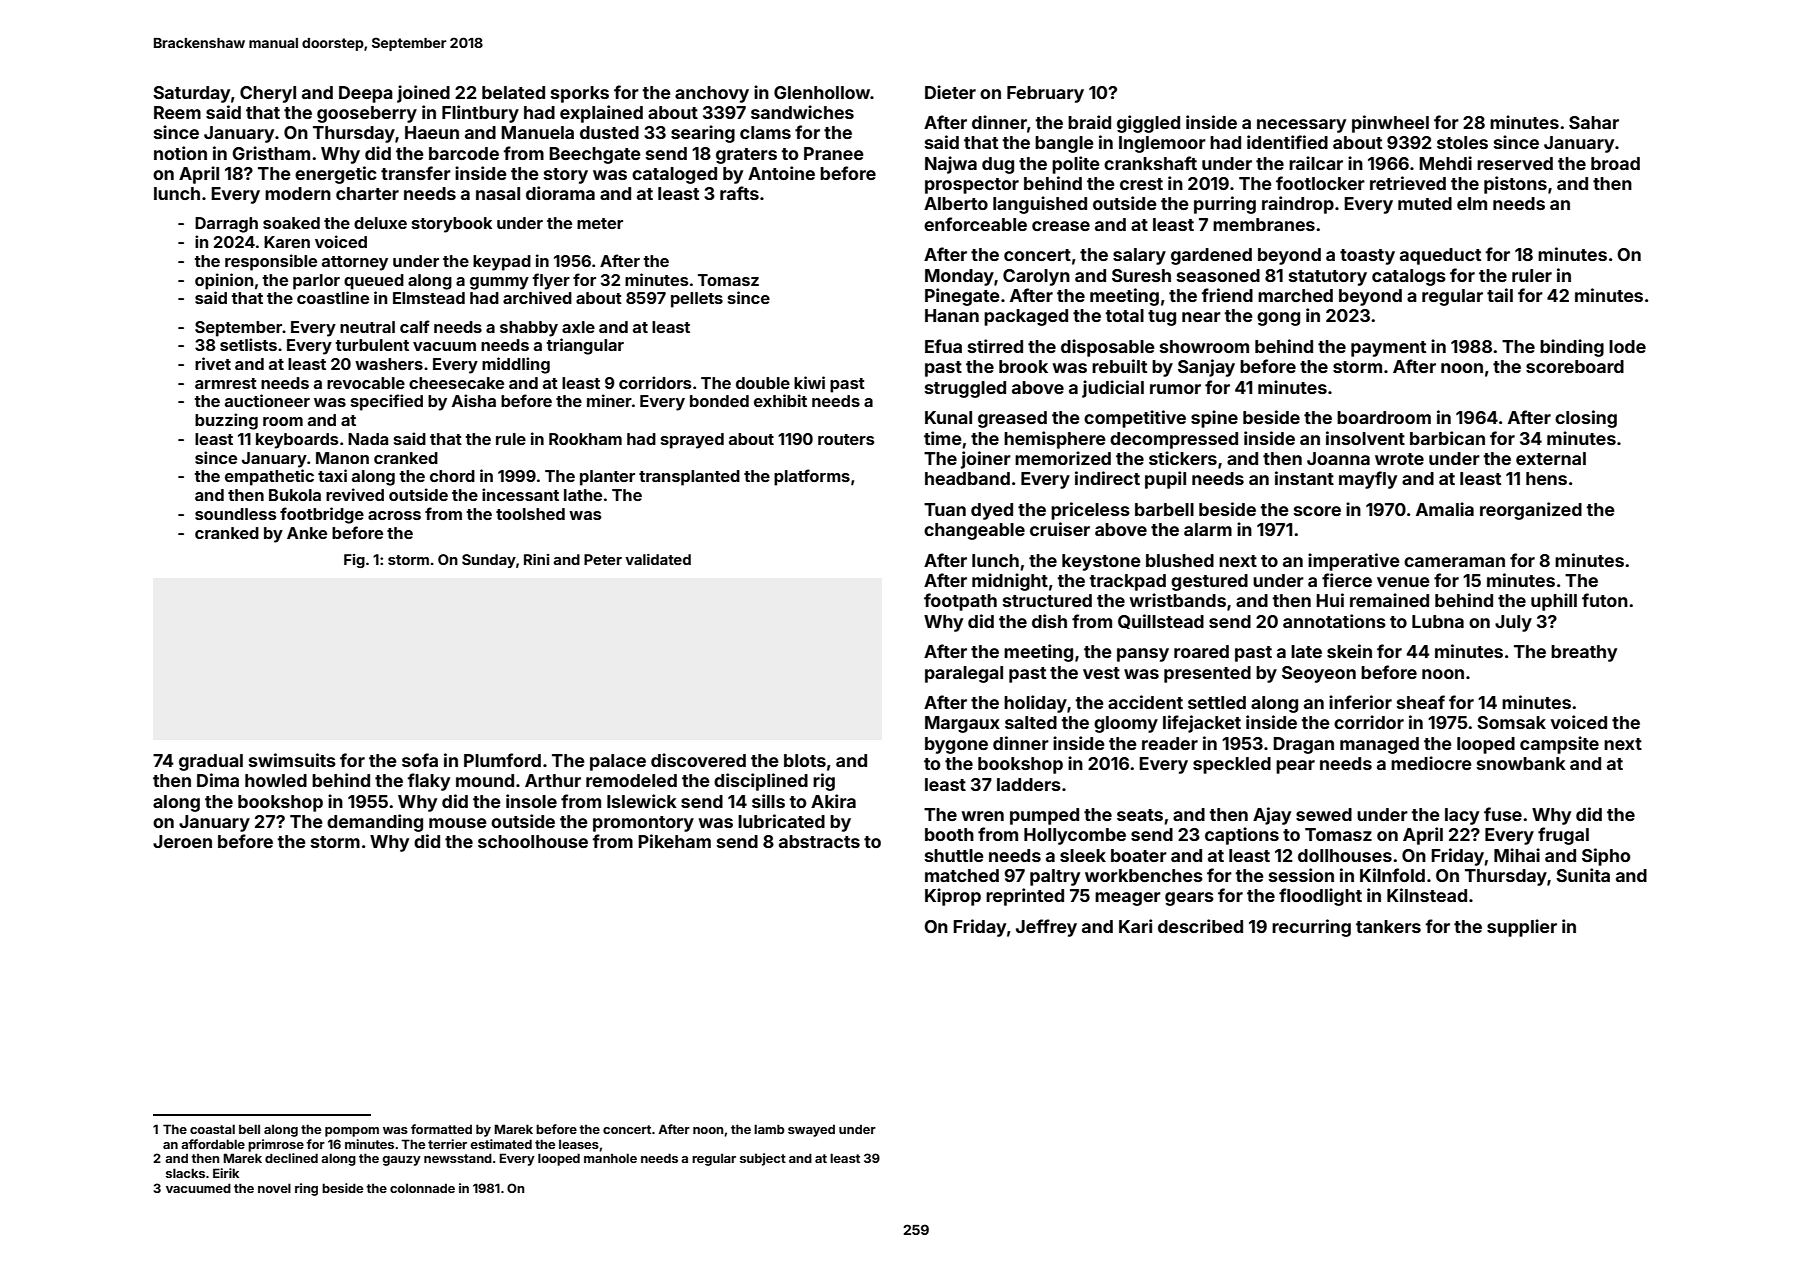 This page has width=1806, height=1277. What do you see at coordinates (1563, 836) in the page?
I see `frugal` at bounding box center [1563, 836].
